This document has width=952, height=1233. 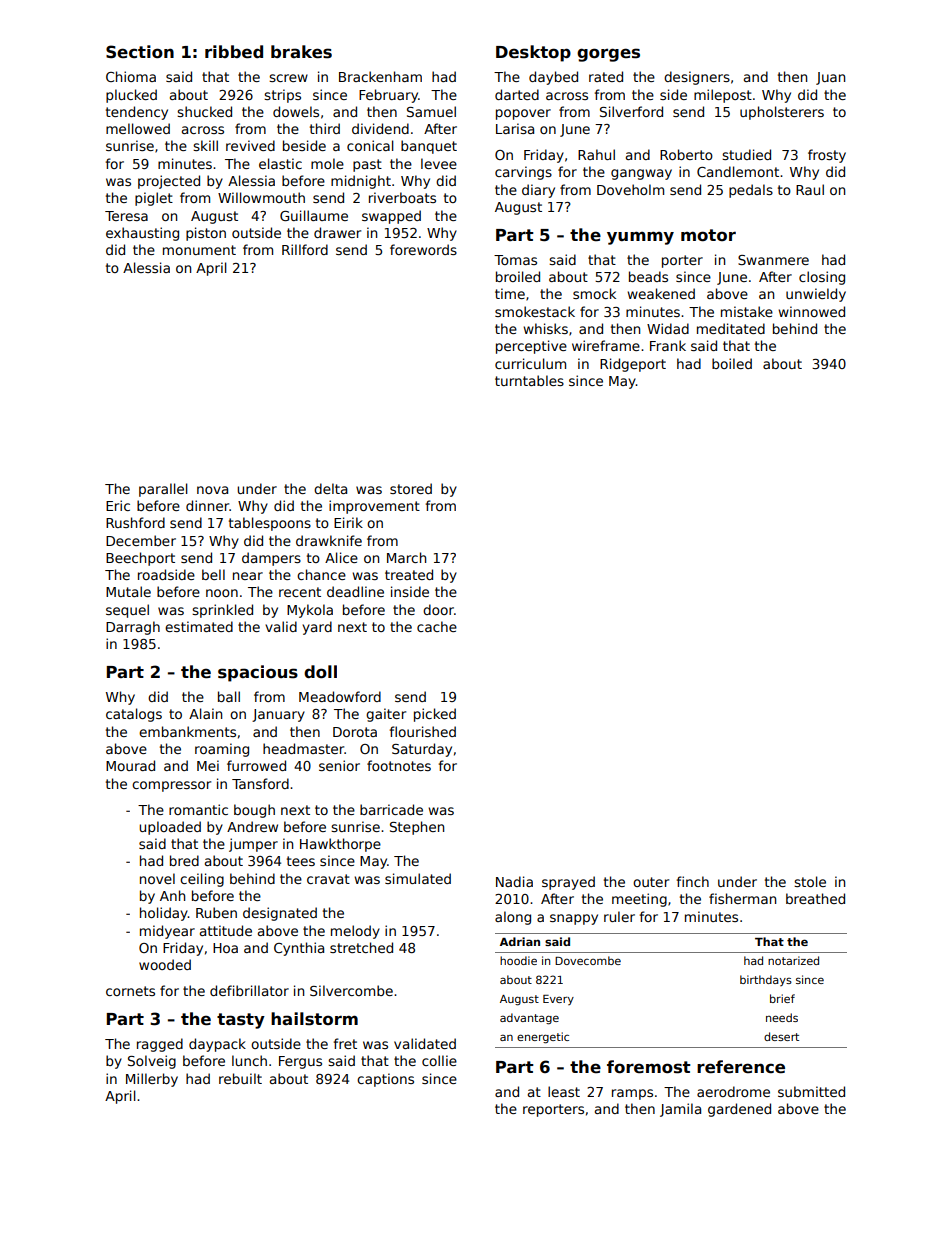 I want to click on rebuilt, so click(x=240, y=1078).
